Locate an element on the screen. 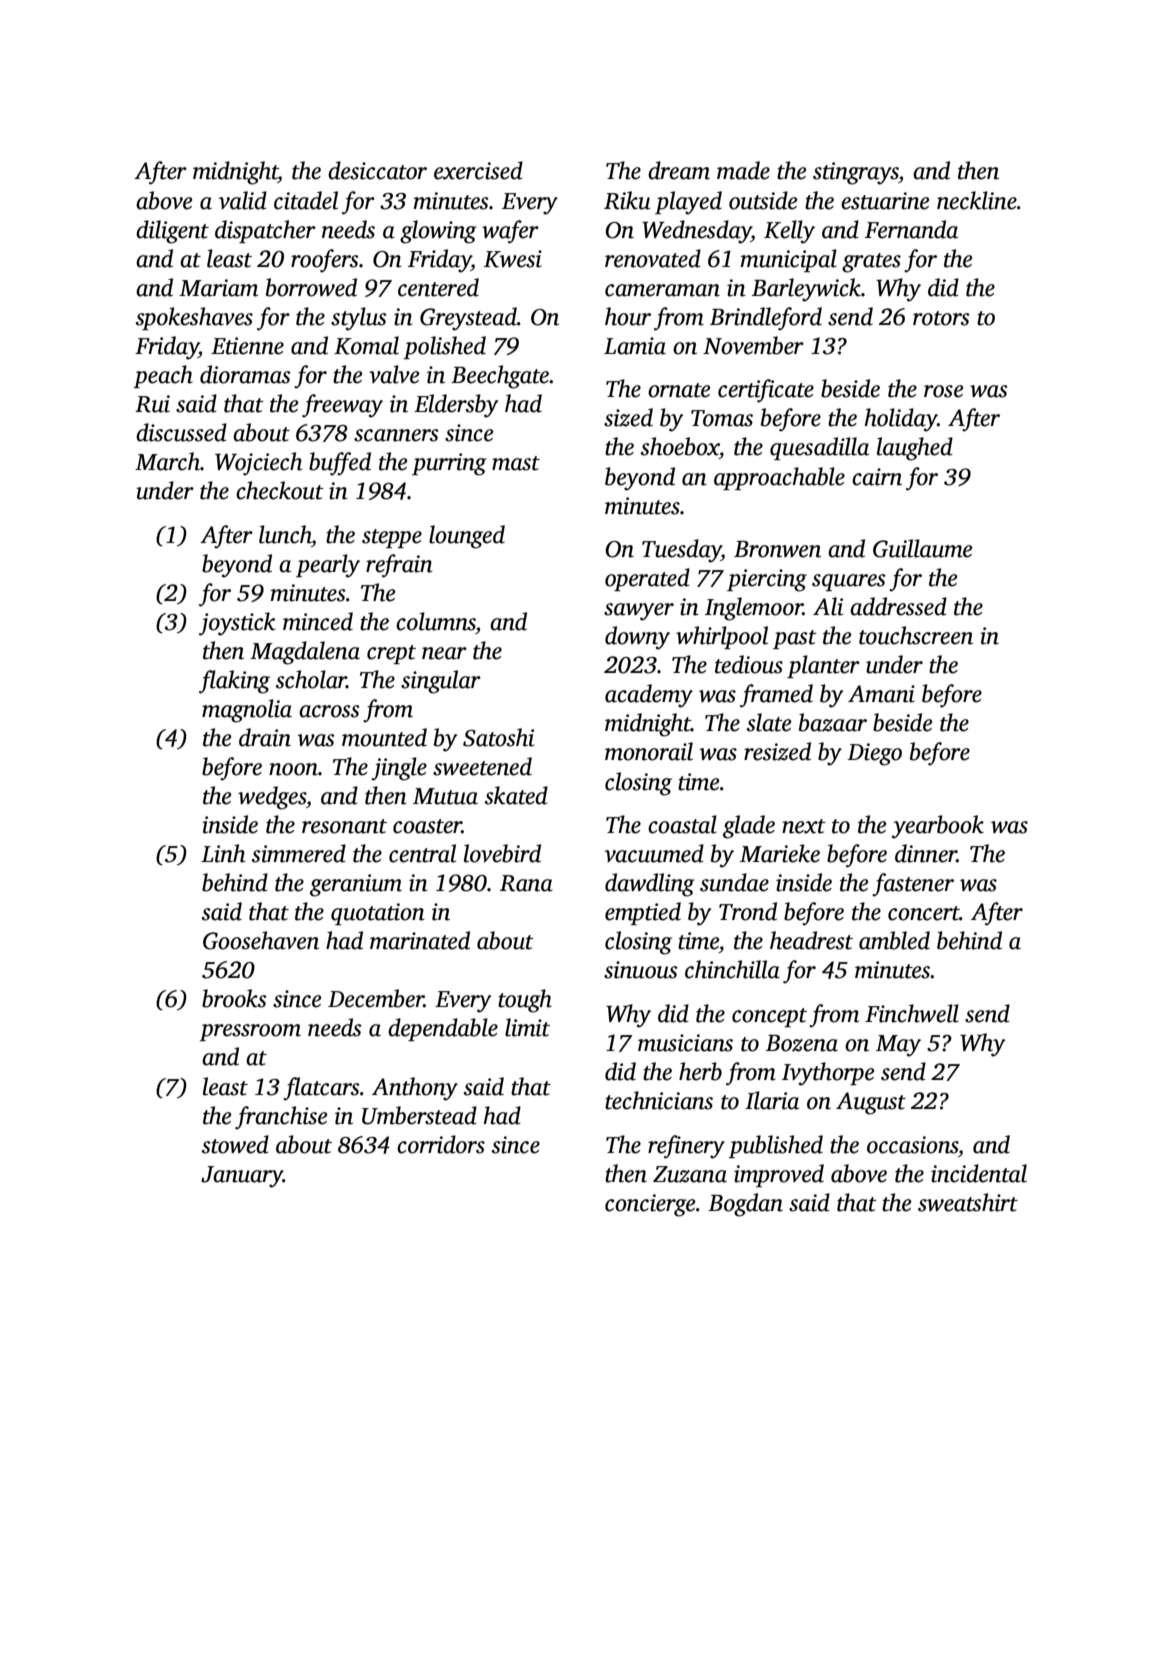 The width and height of the screenshot is (1165, 1654). Finchwell is located at coordinates (912, 1013).
